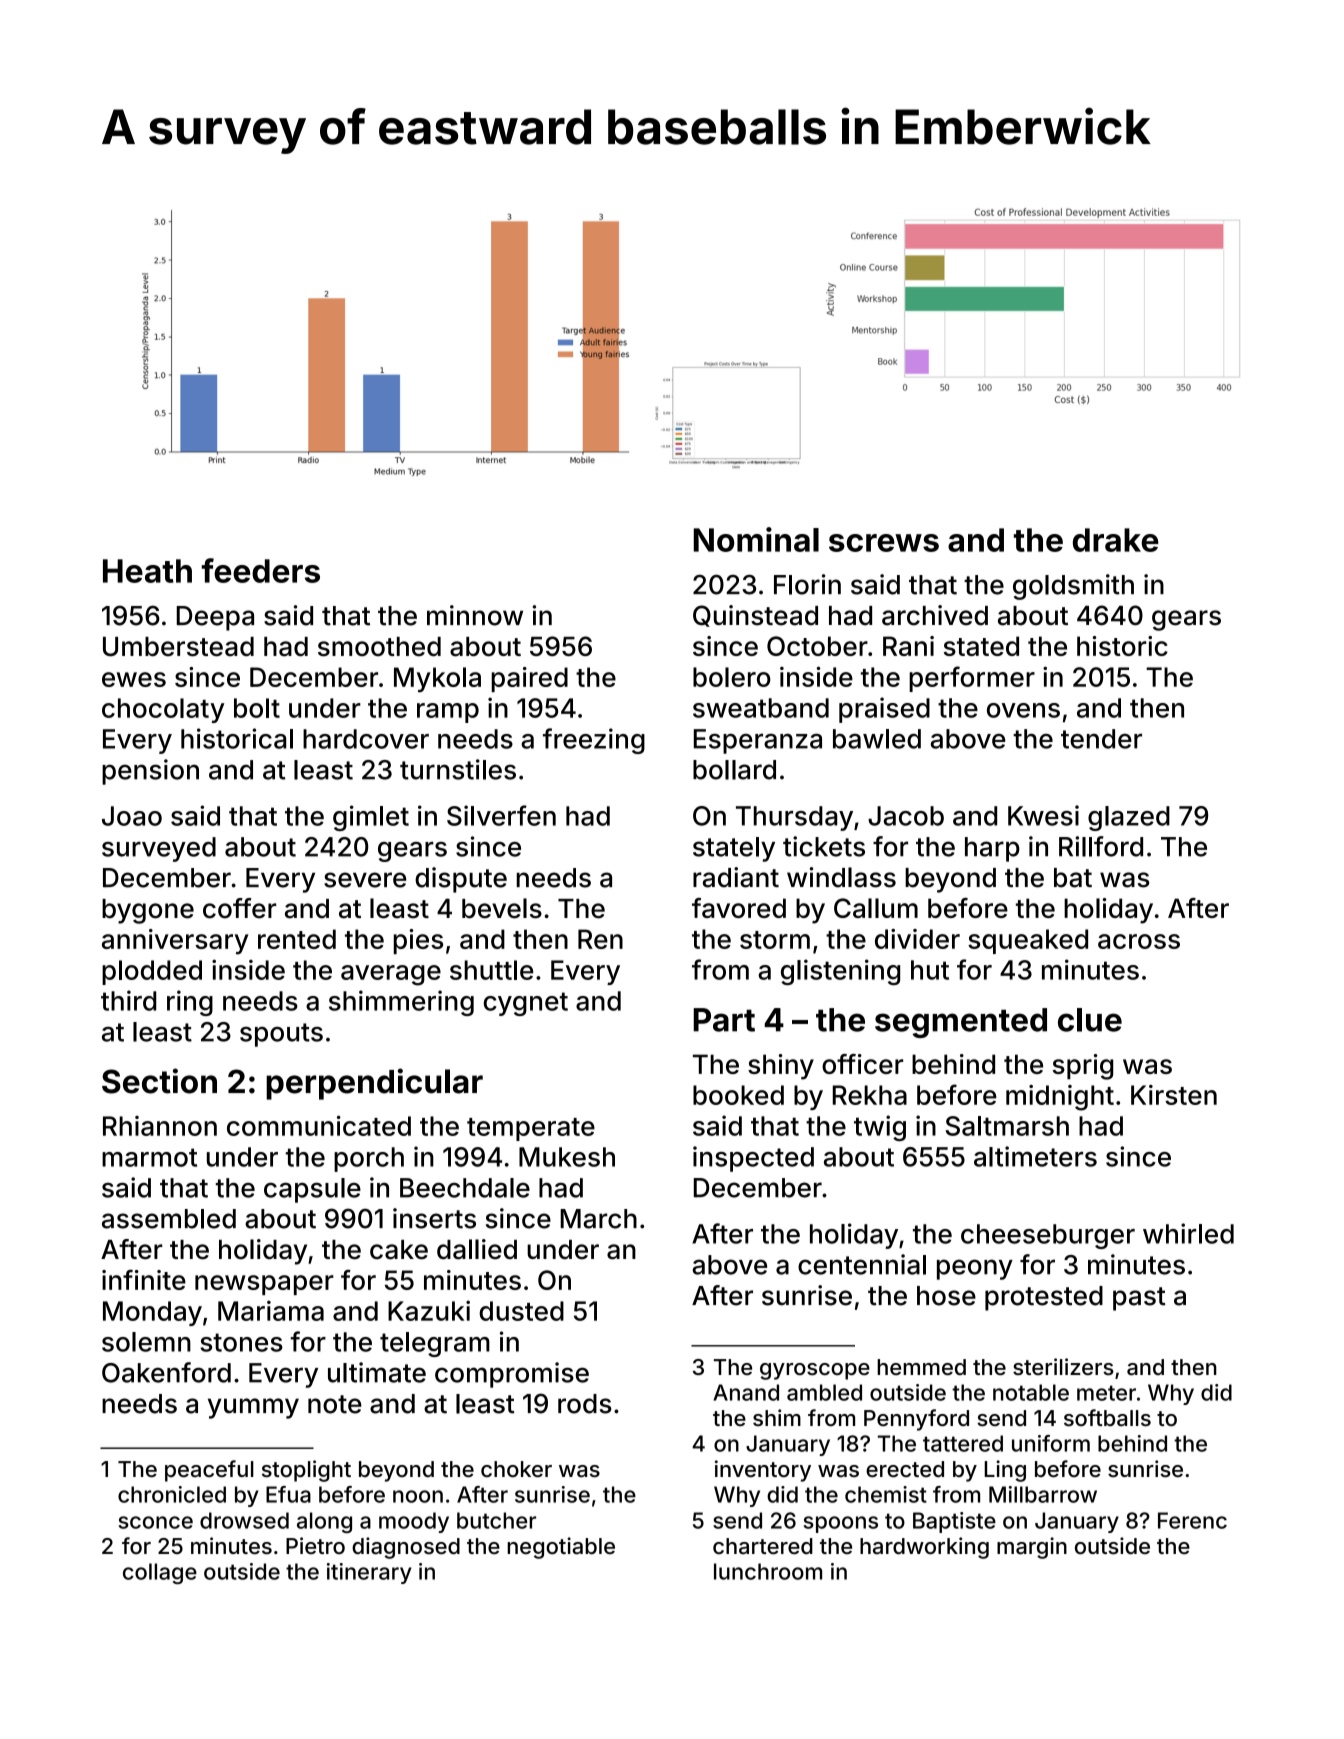 This page has width=1344, height=1739. Describe the element at coordinates (531, 1129) in the page. I see `temperate` at that location.
